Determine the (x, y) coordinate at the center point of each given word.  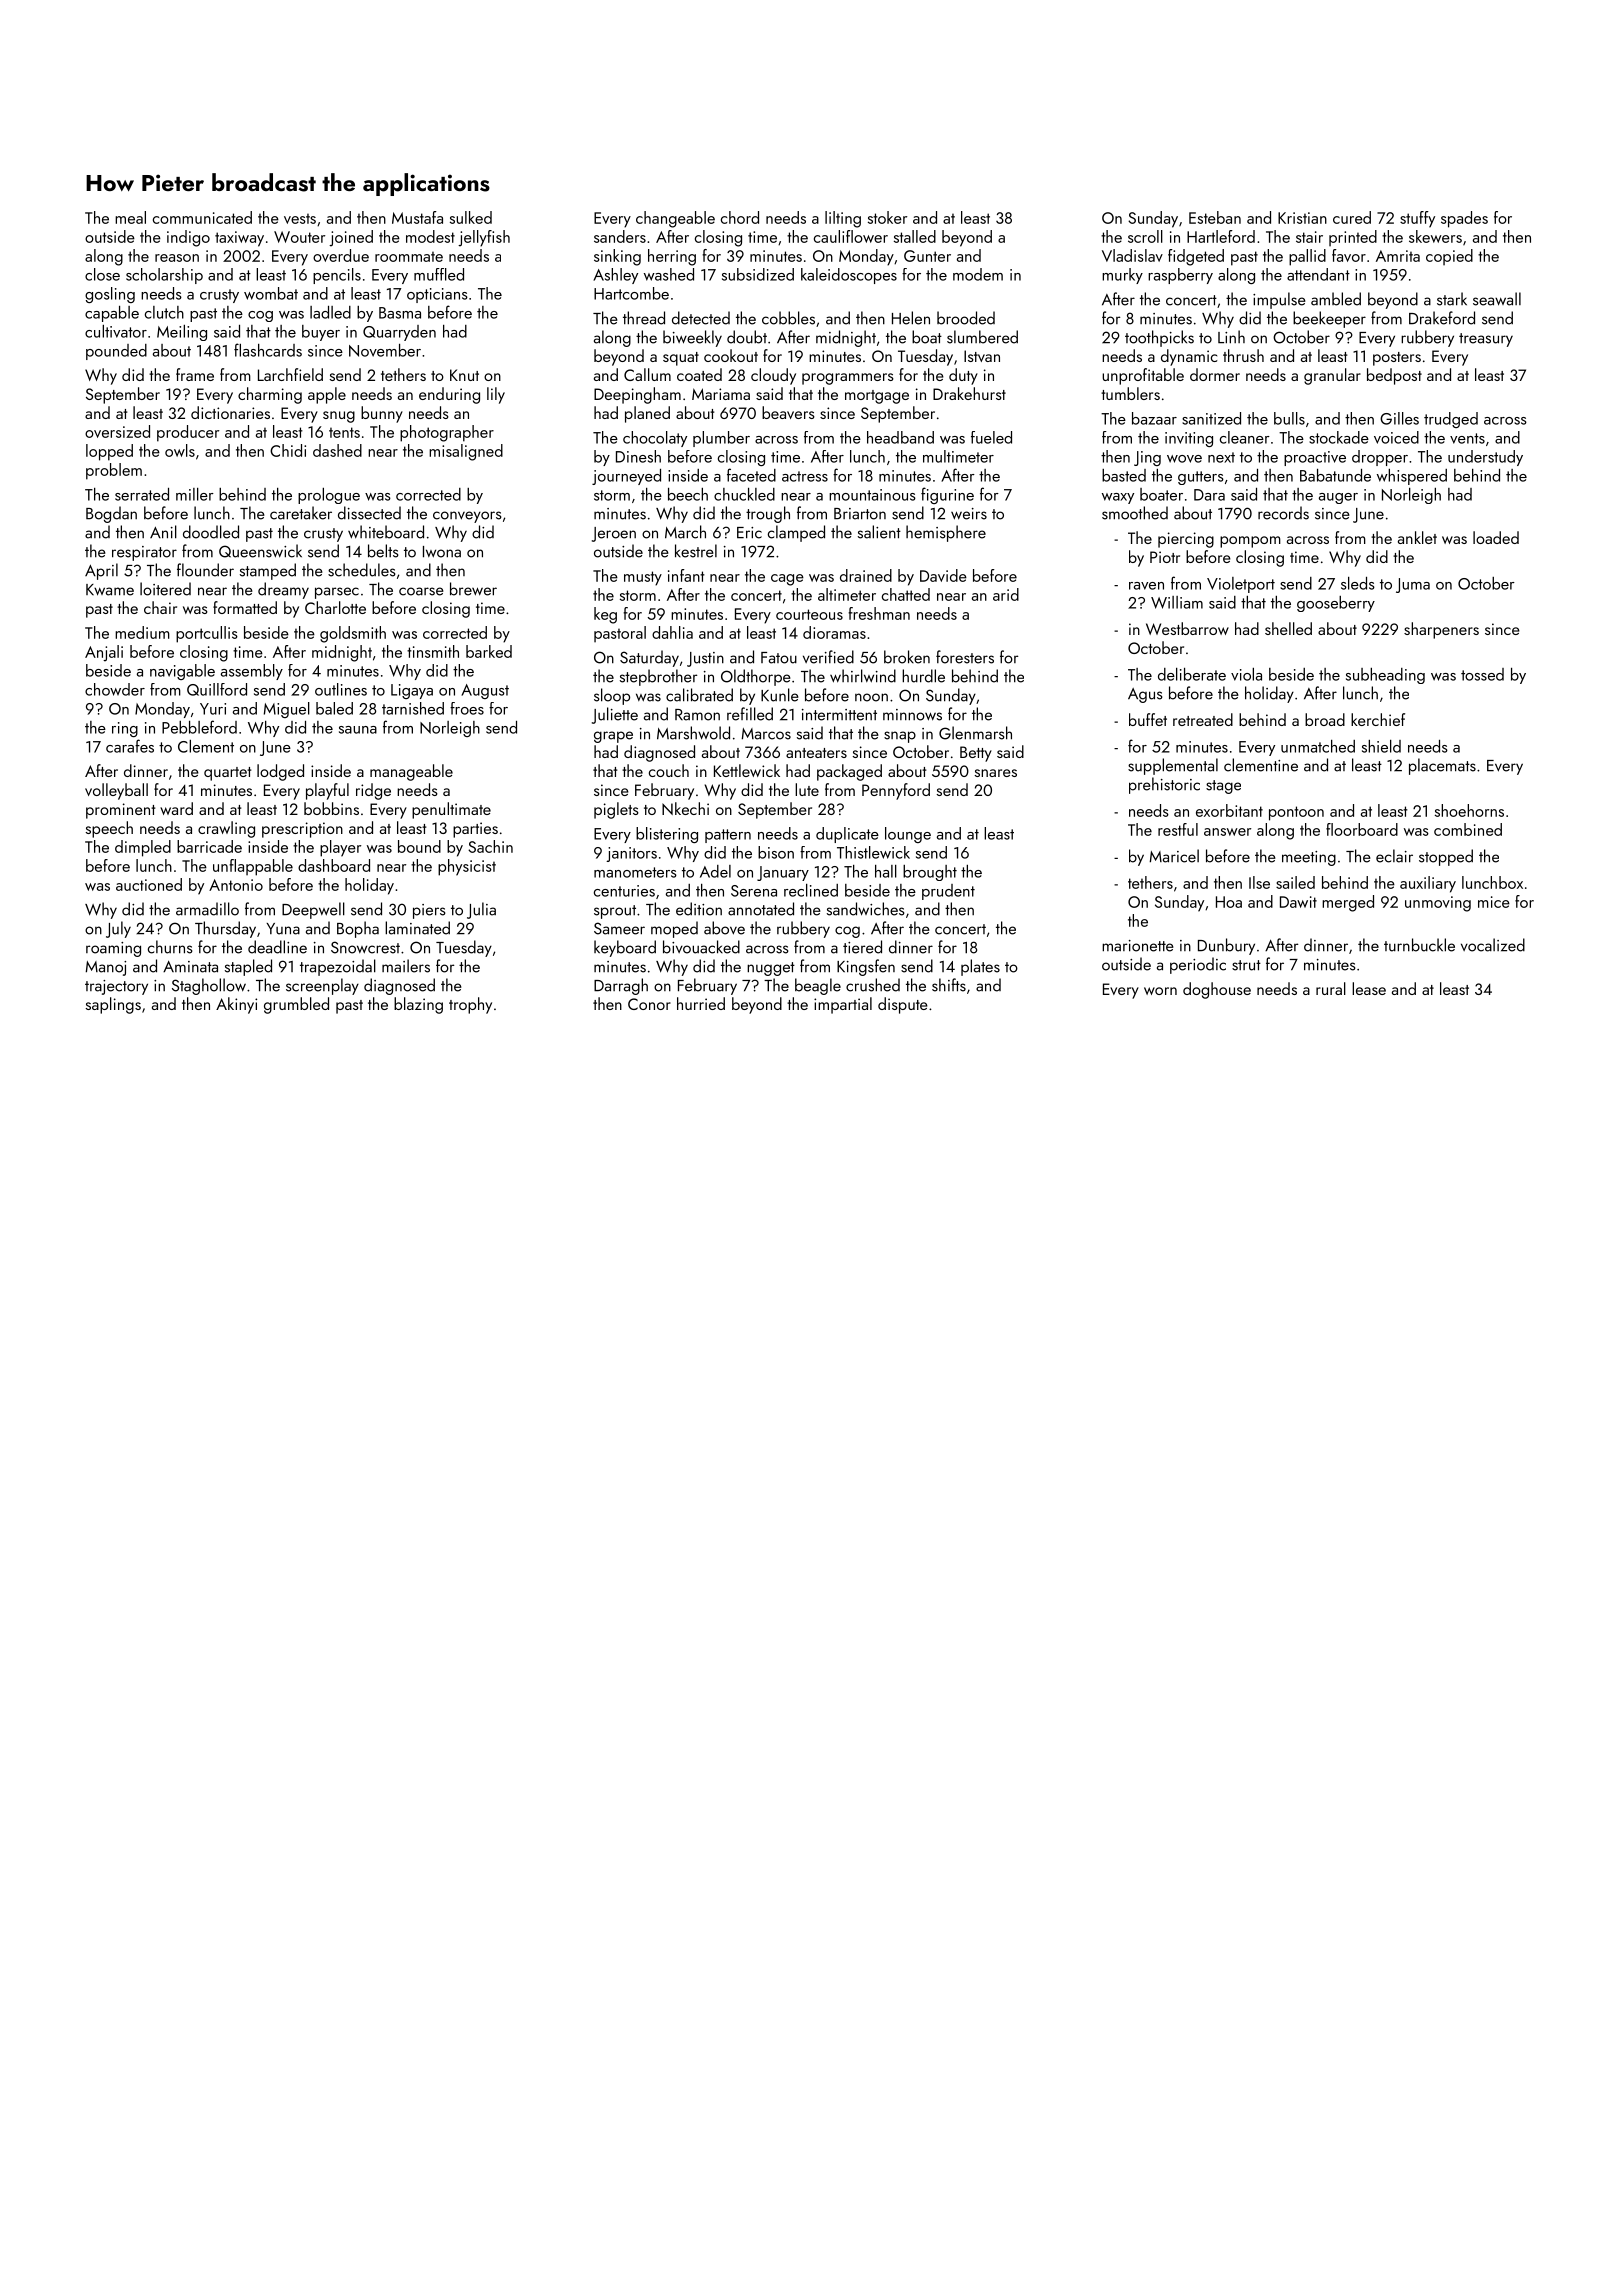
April (101, 571)
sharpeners (1441, 630)
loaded (1496, 537)
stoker (887, 217)
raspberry (1180, 276)
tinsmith (433, 651)
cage (787, 580)
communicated (202, 217)
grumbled (296, 1005)
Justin (705, 659)
